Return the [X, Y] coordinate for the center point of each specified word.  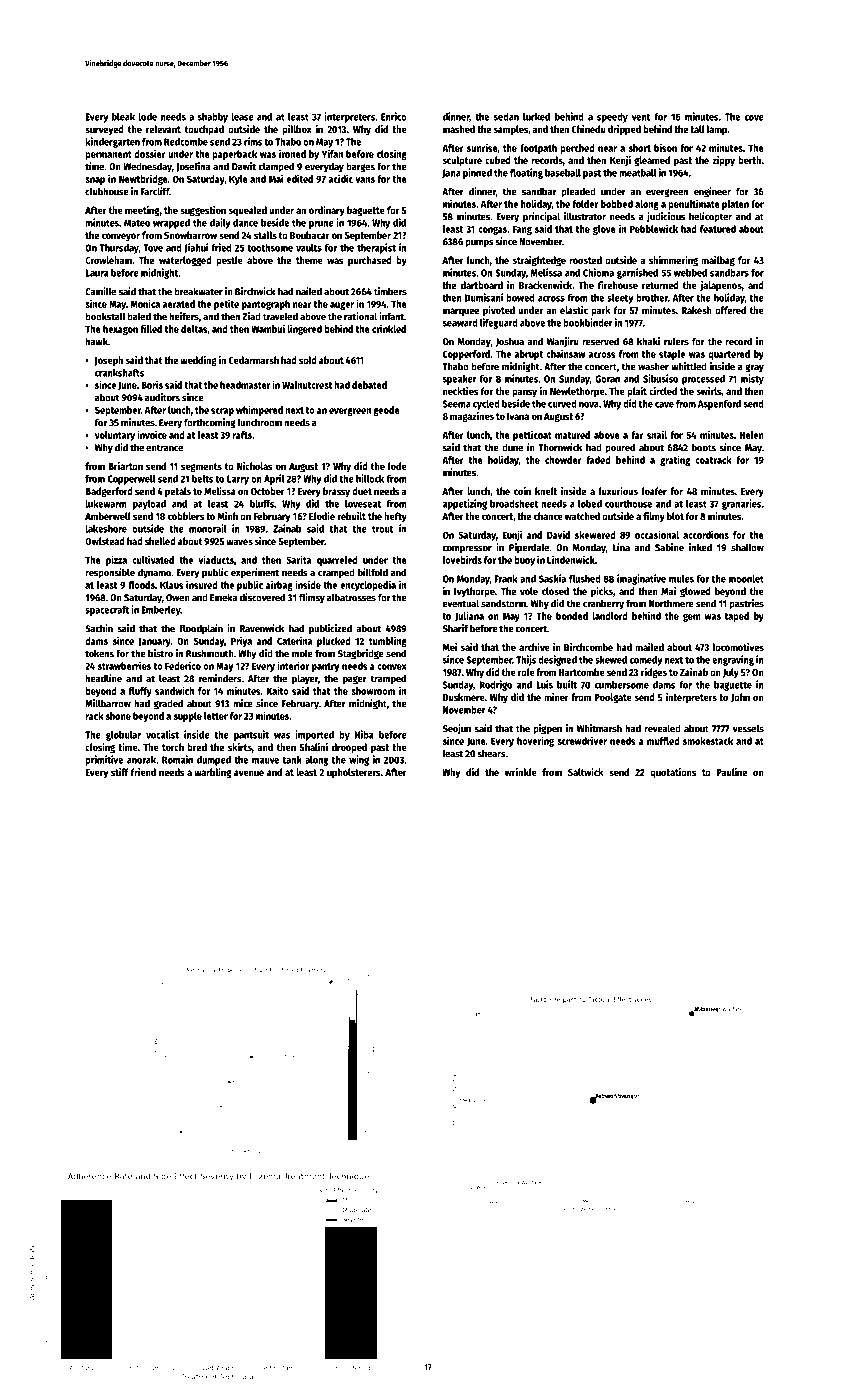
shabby [213, 118]
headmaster [245, 385]
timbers [390, 291]
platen [735, 205]
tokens [99, 653]
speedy [612, 118]
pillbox [297, 130]
